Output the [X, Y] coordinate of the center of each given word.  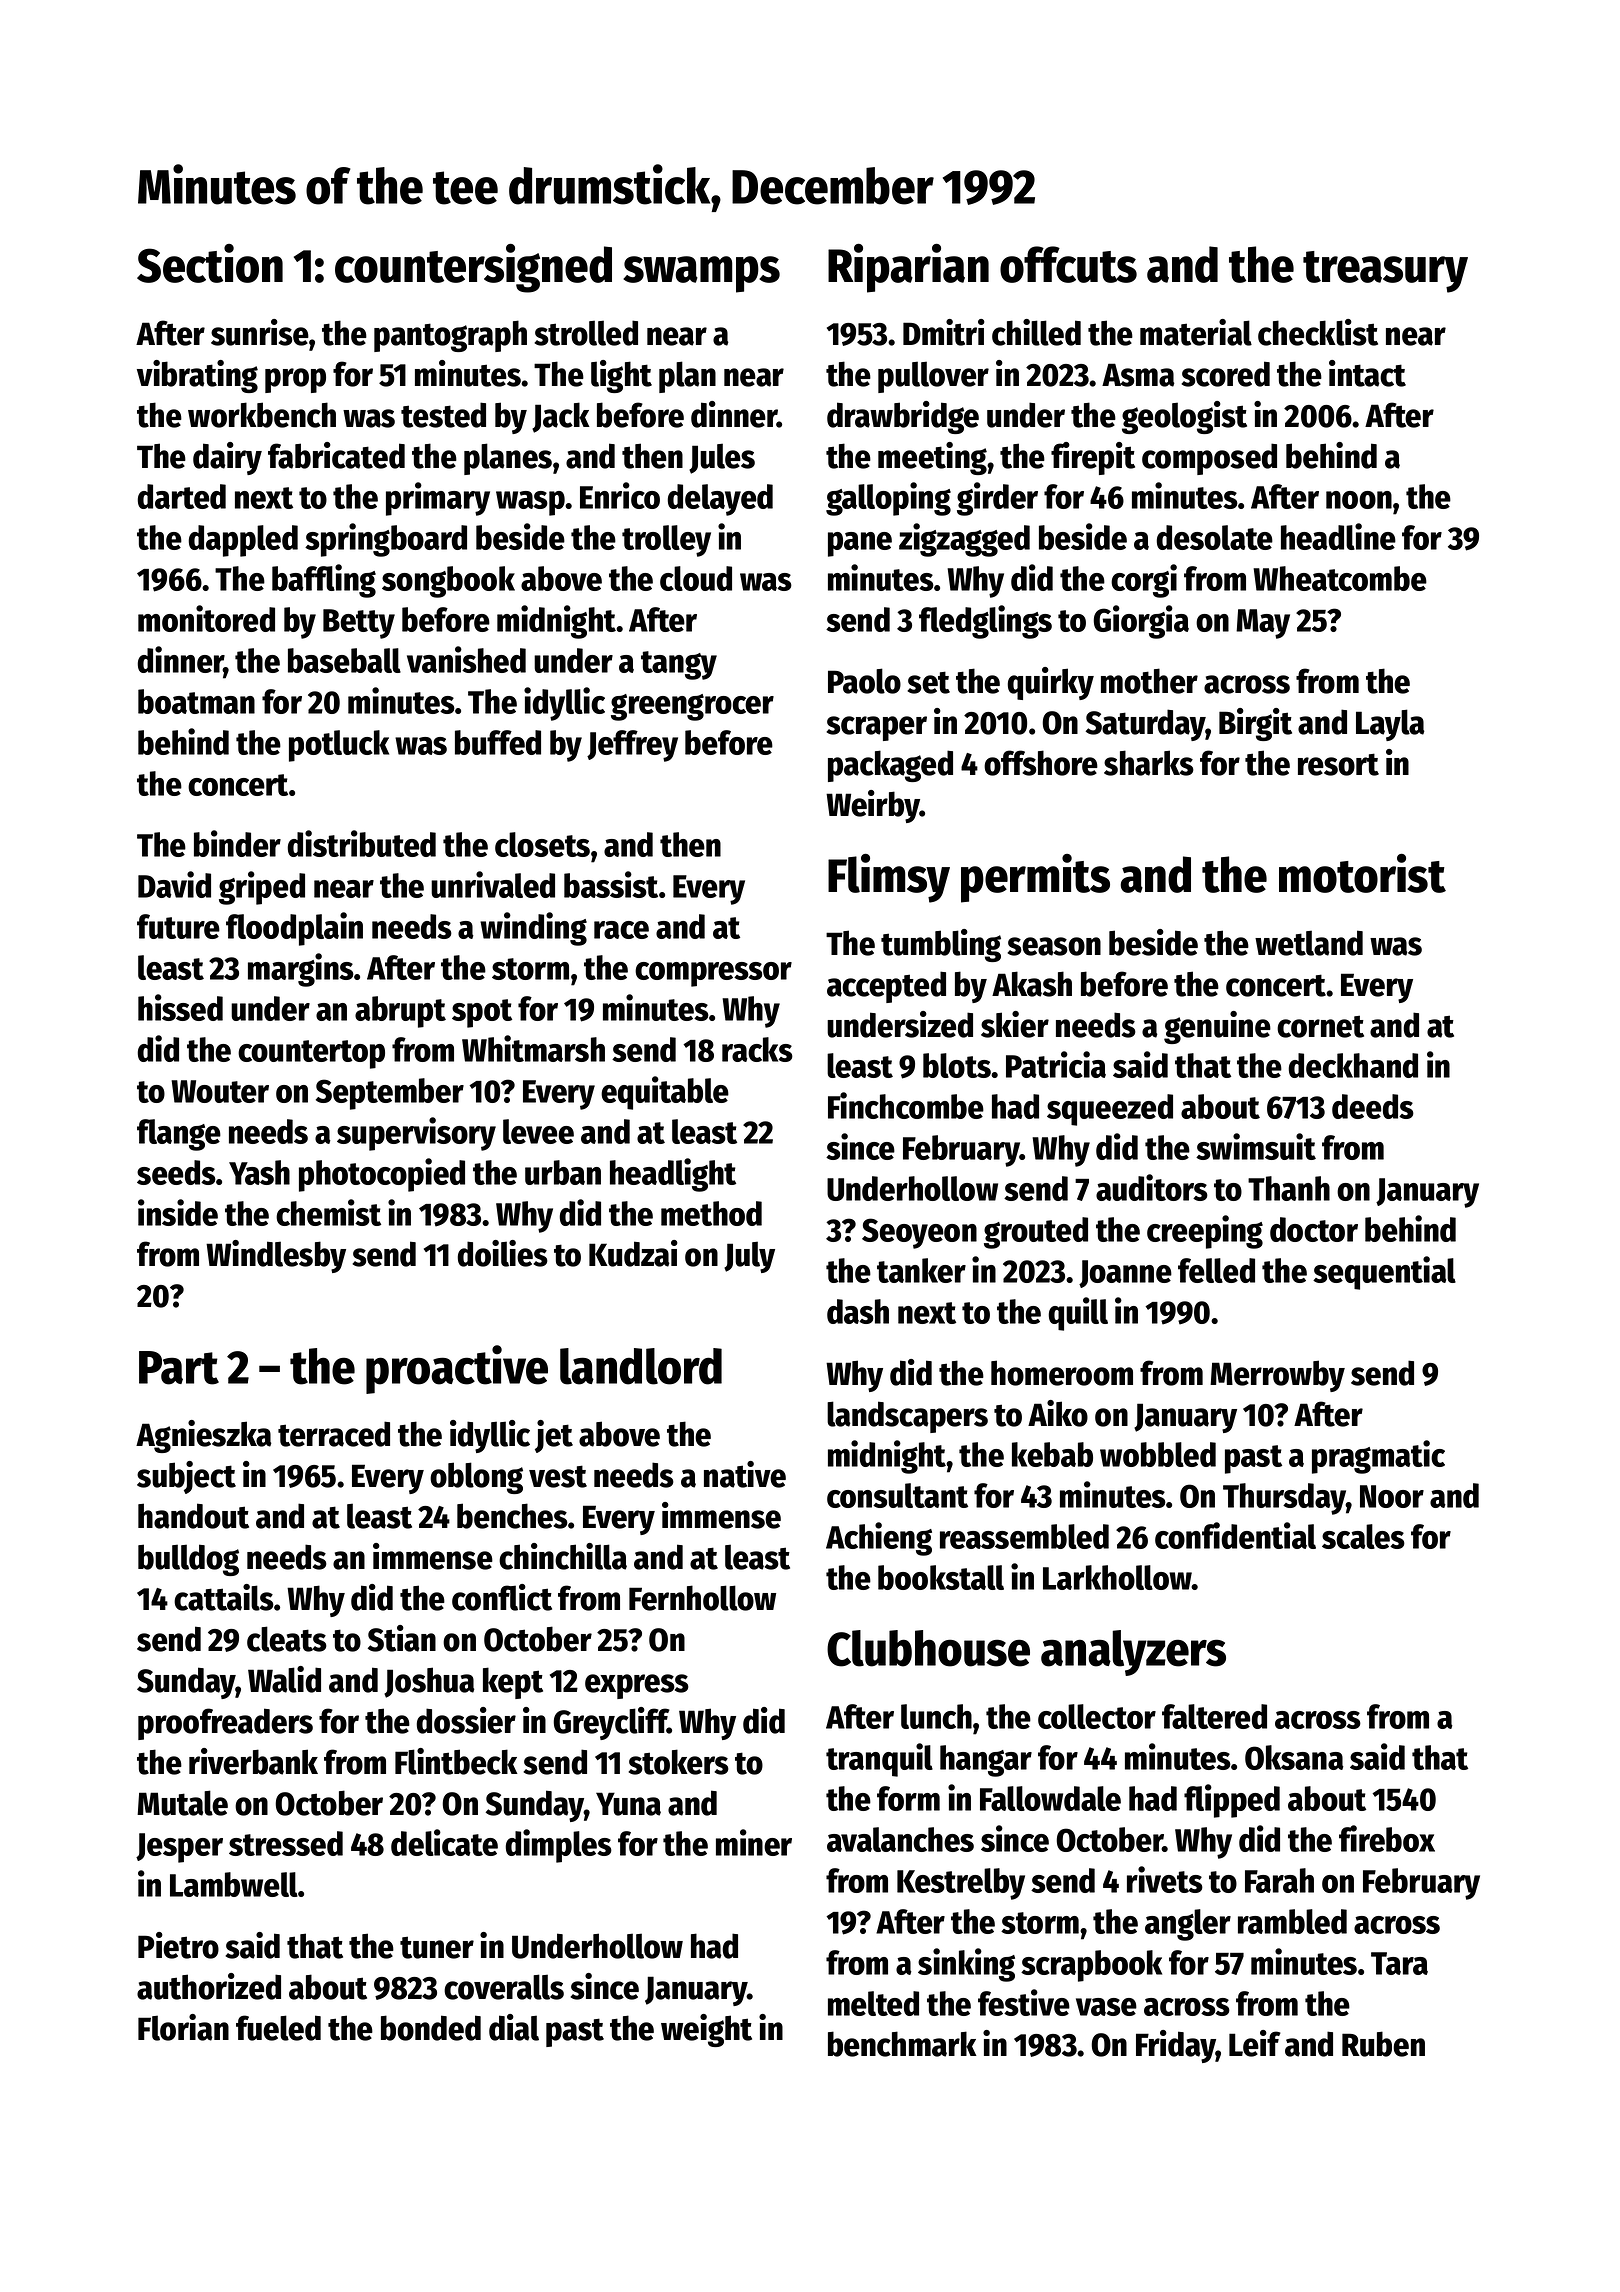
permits [1035, 878]
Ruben [1383, 2044]
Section [210, 263]
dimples [558, 1846]
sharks [1149, 763]
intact [1367, 373]
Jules [722, 458]
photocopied [382, 1175]
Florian [183, 2027]
